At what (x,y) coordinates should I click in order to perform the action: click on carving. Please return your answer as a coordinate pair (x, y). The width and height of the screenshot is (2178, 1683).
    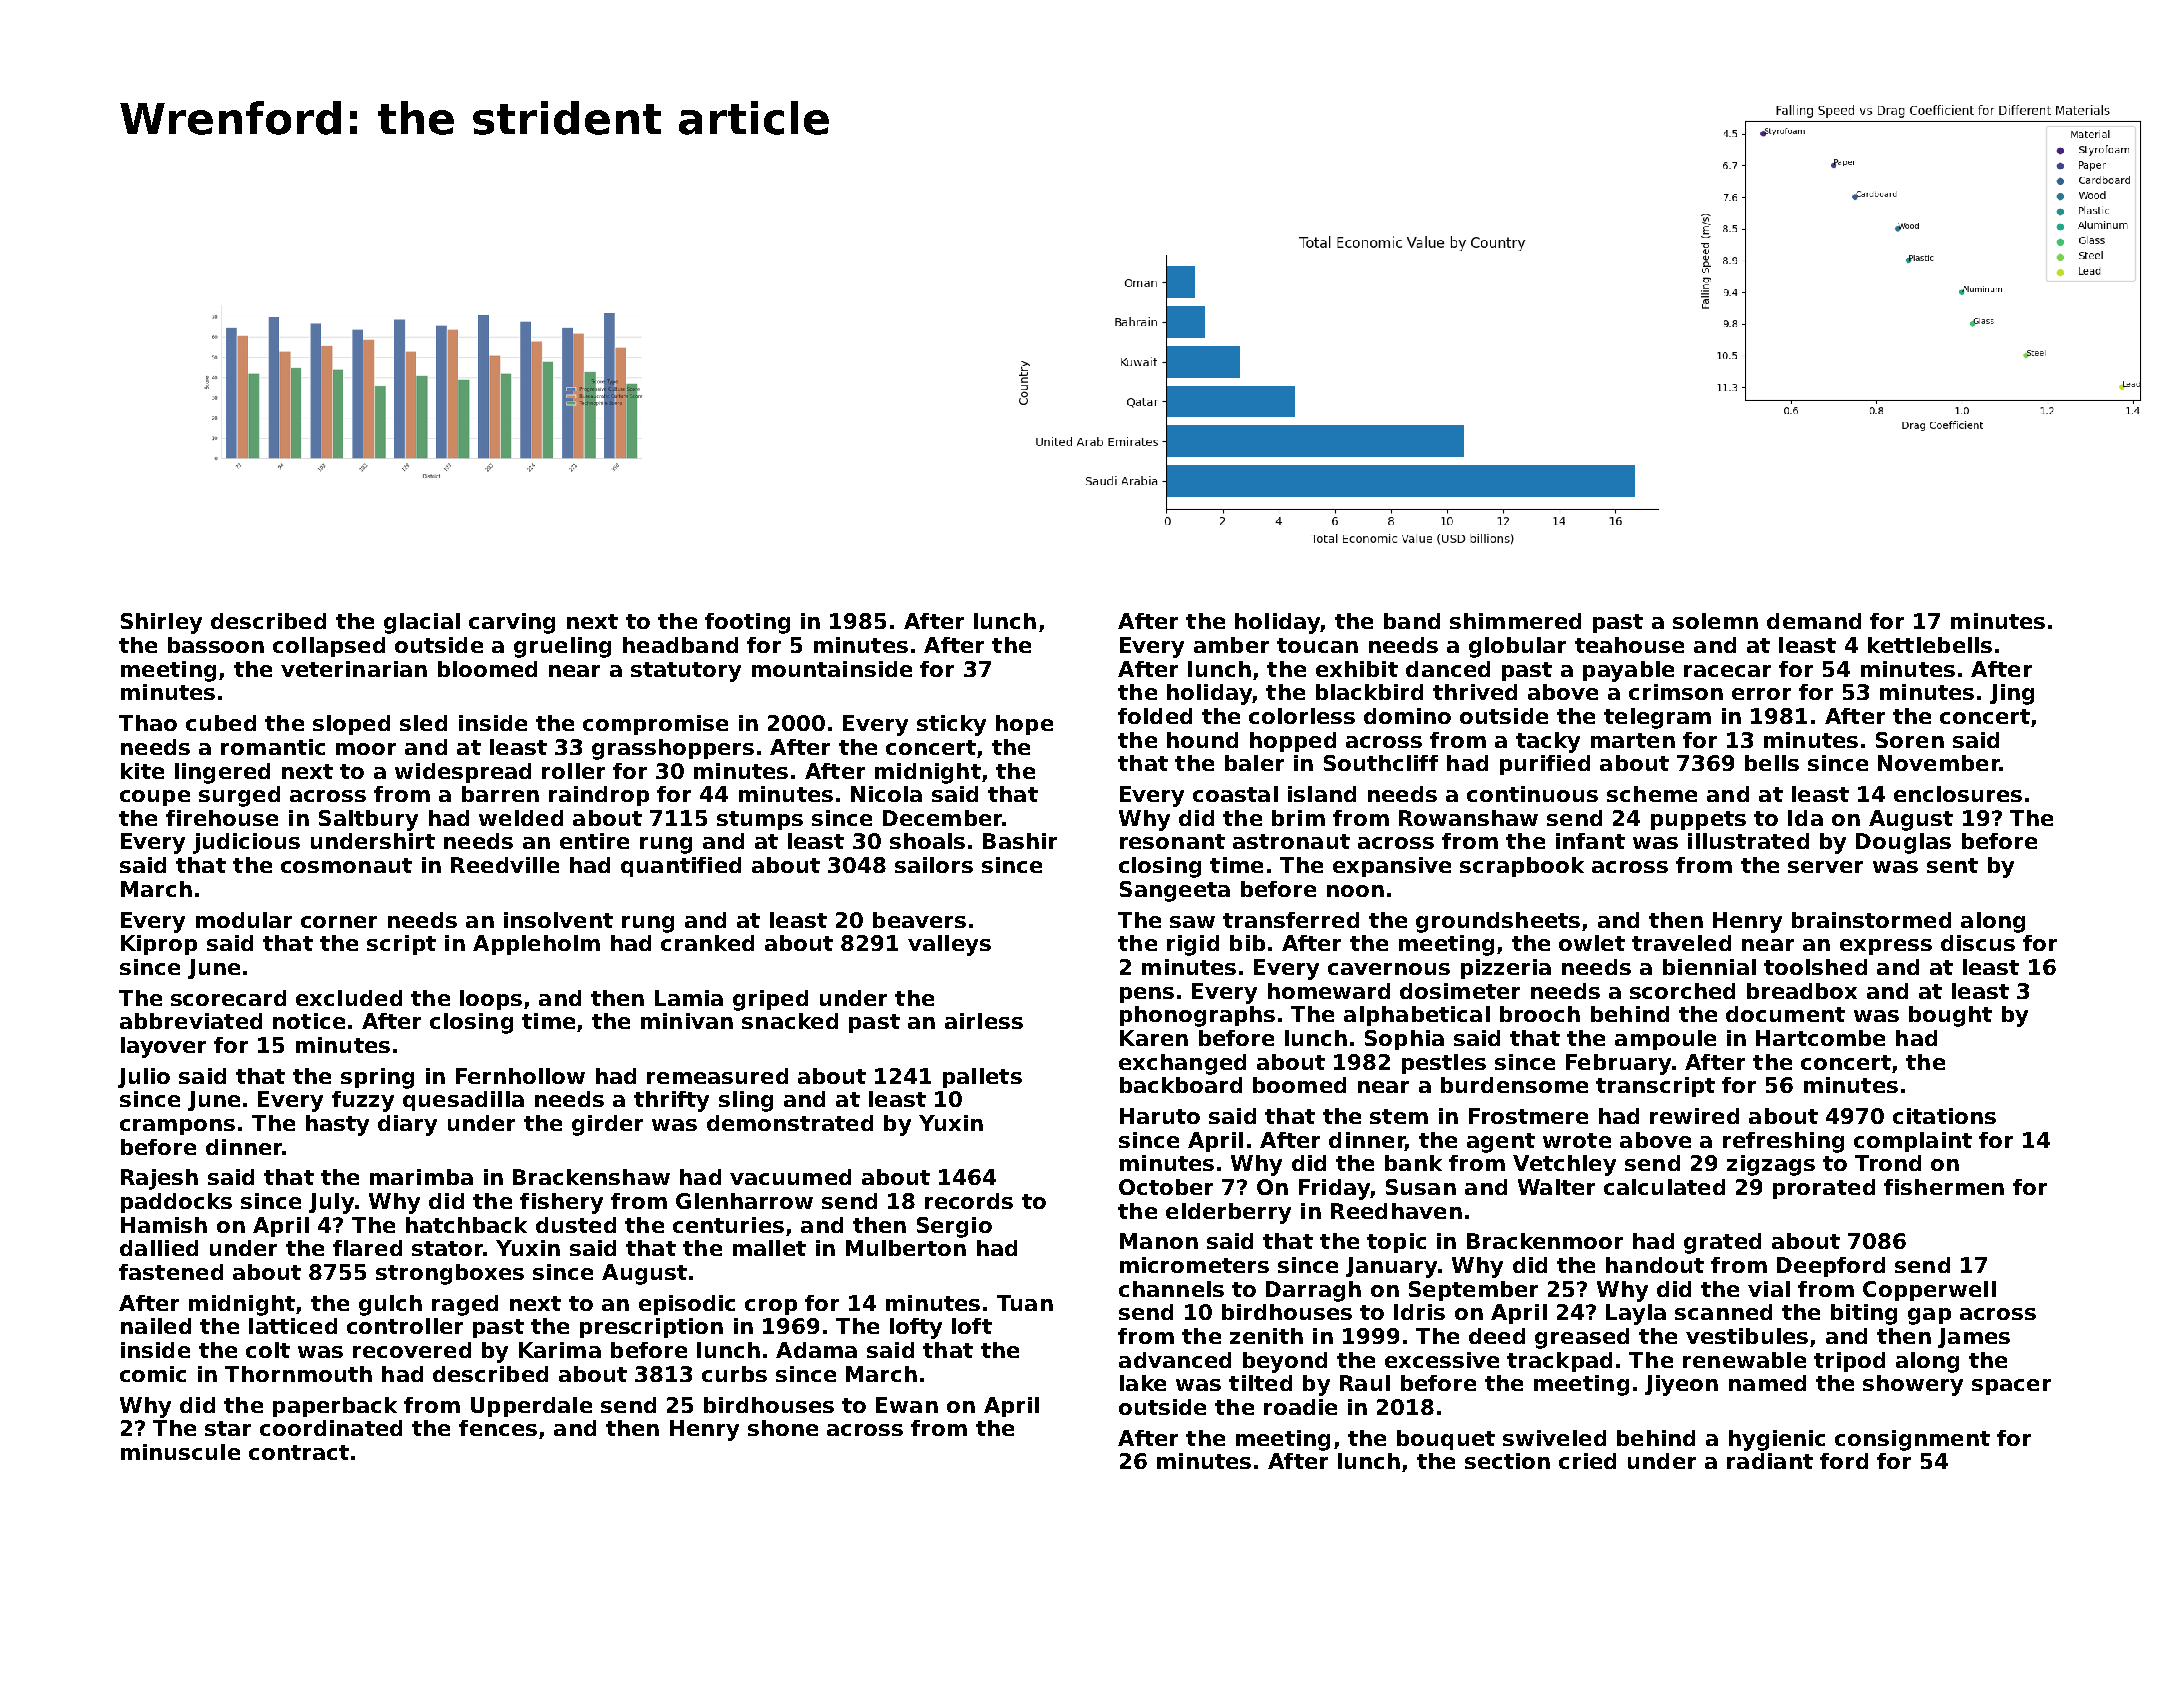
    Looking at the image, I should click on (512, 623).
